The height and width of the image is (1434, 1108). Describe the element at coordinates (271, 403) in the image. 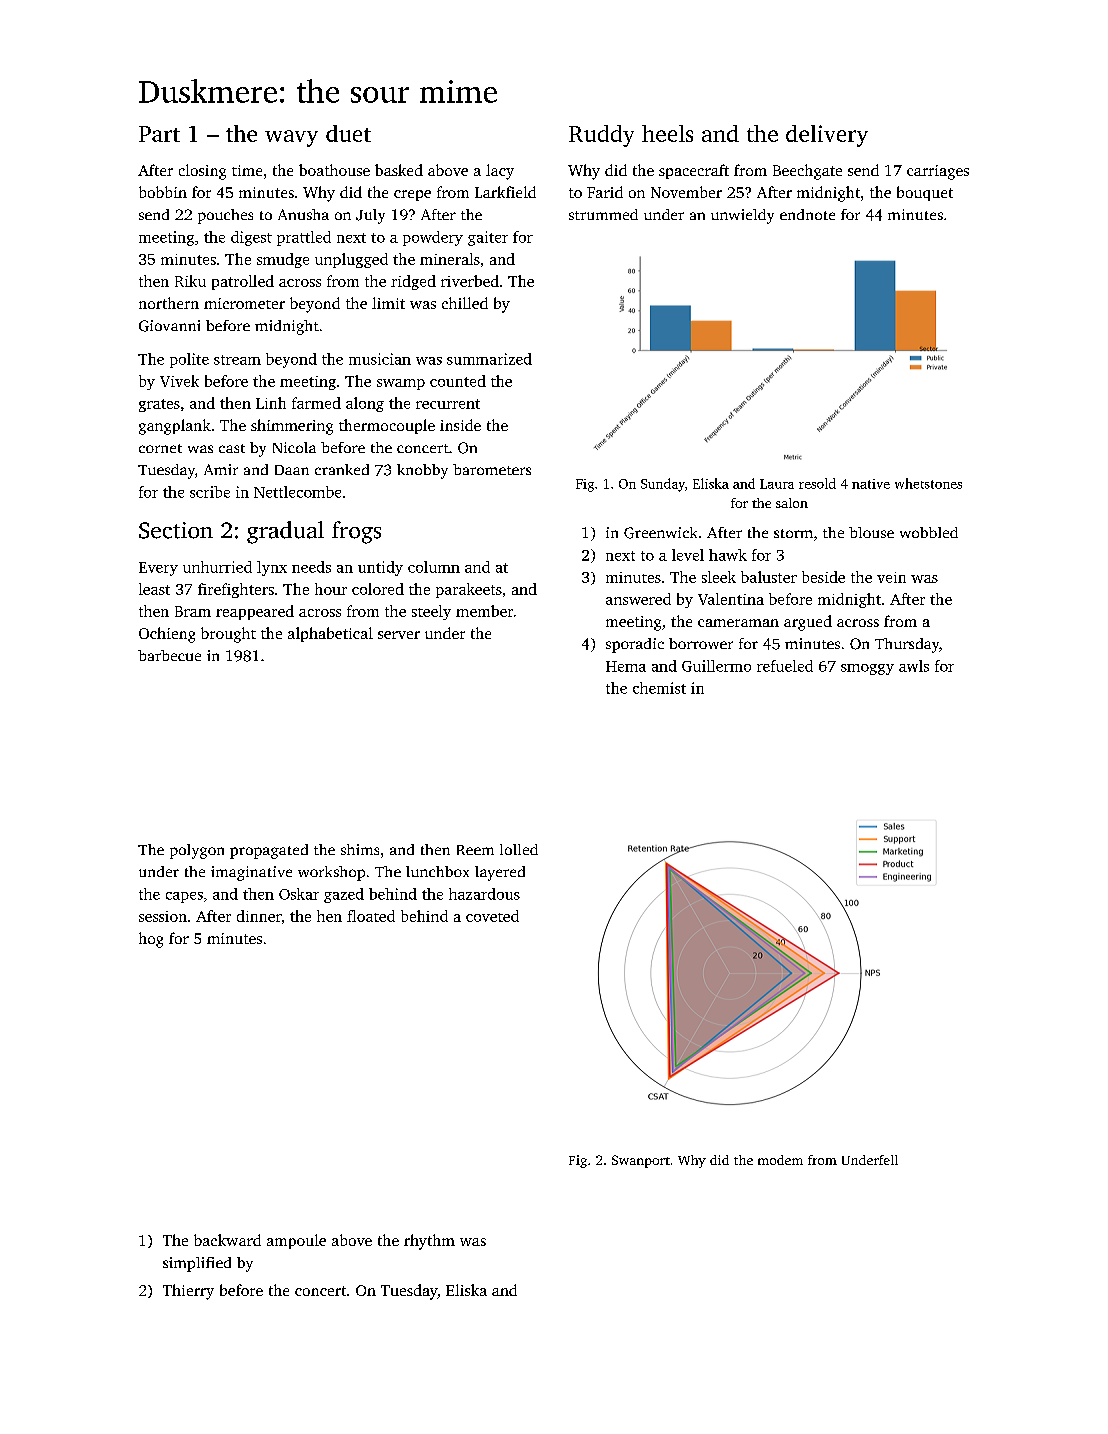

I see `Linh` at that location.
